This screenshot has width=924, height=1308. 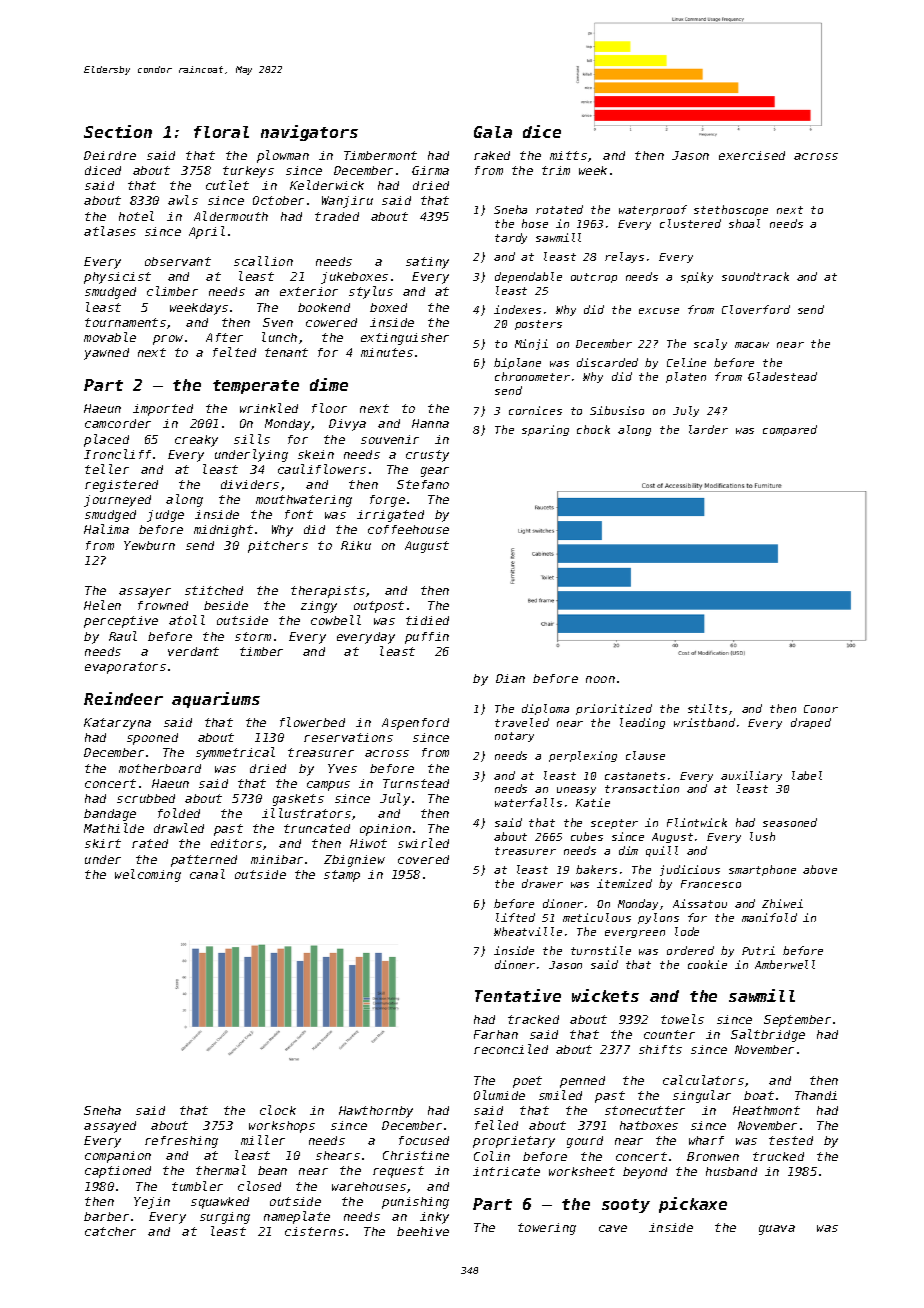 I want to click on drawer, so click(x=542, y=883).
